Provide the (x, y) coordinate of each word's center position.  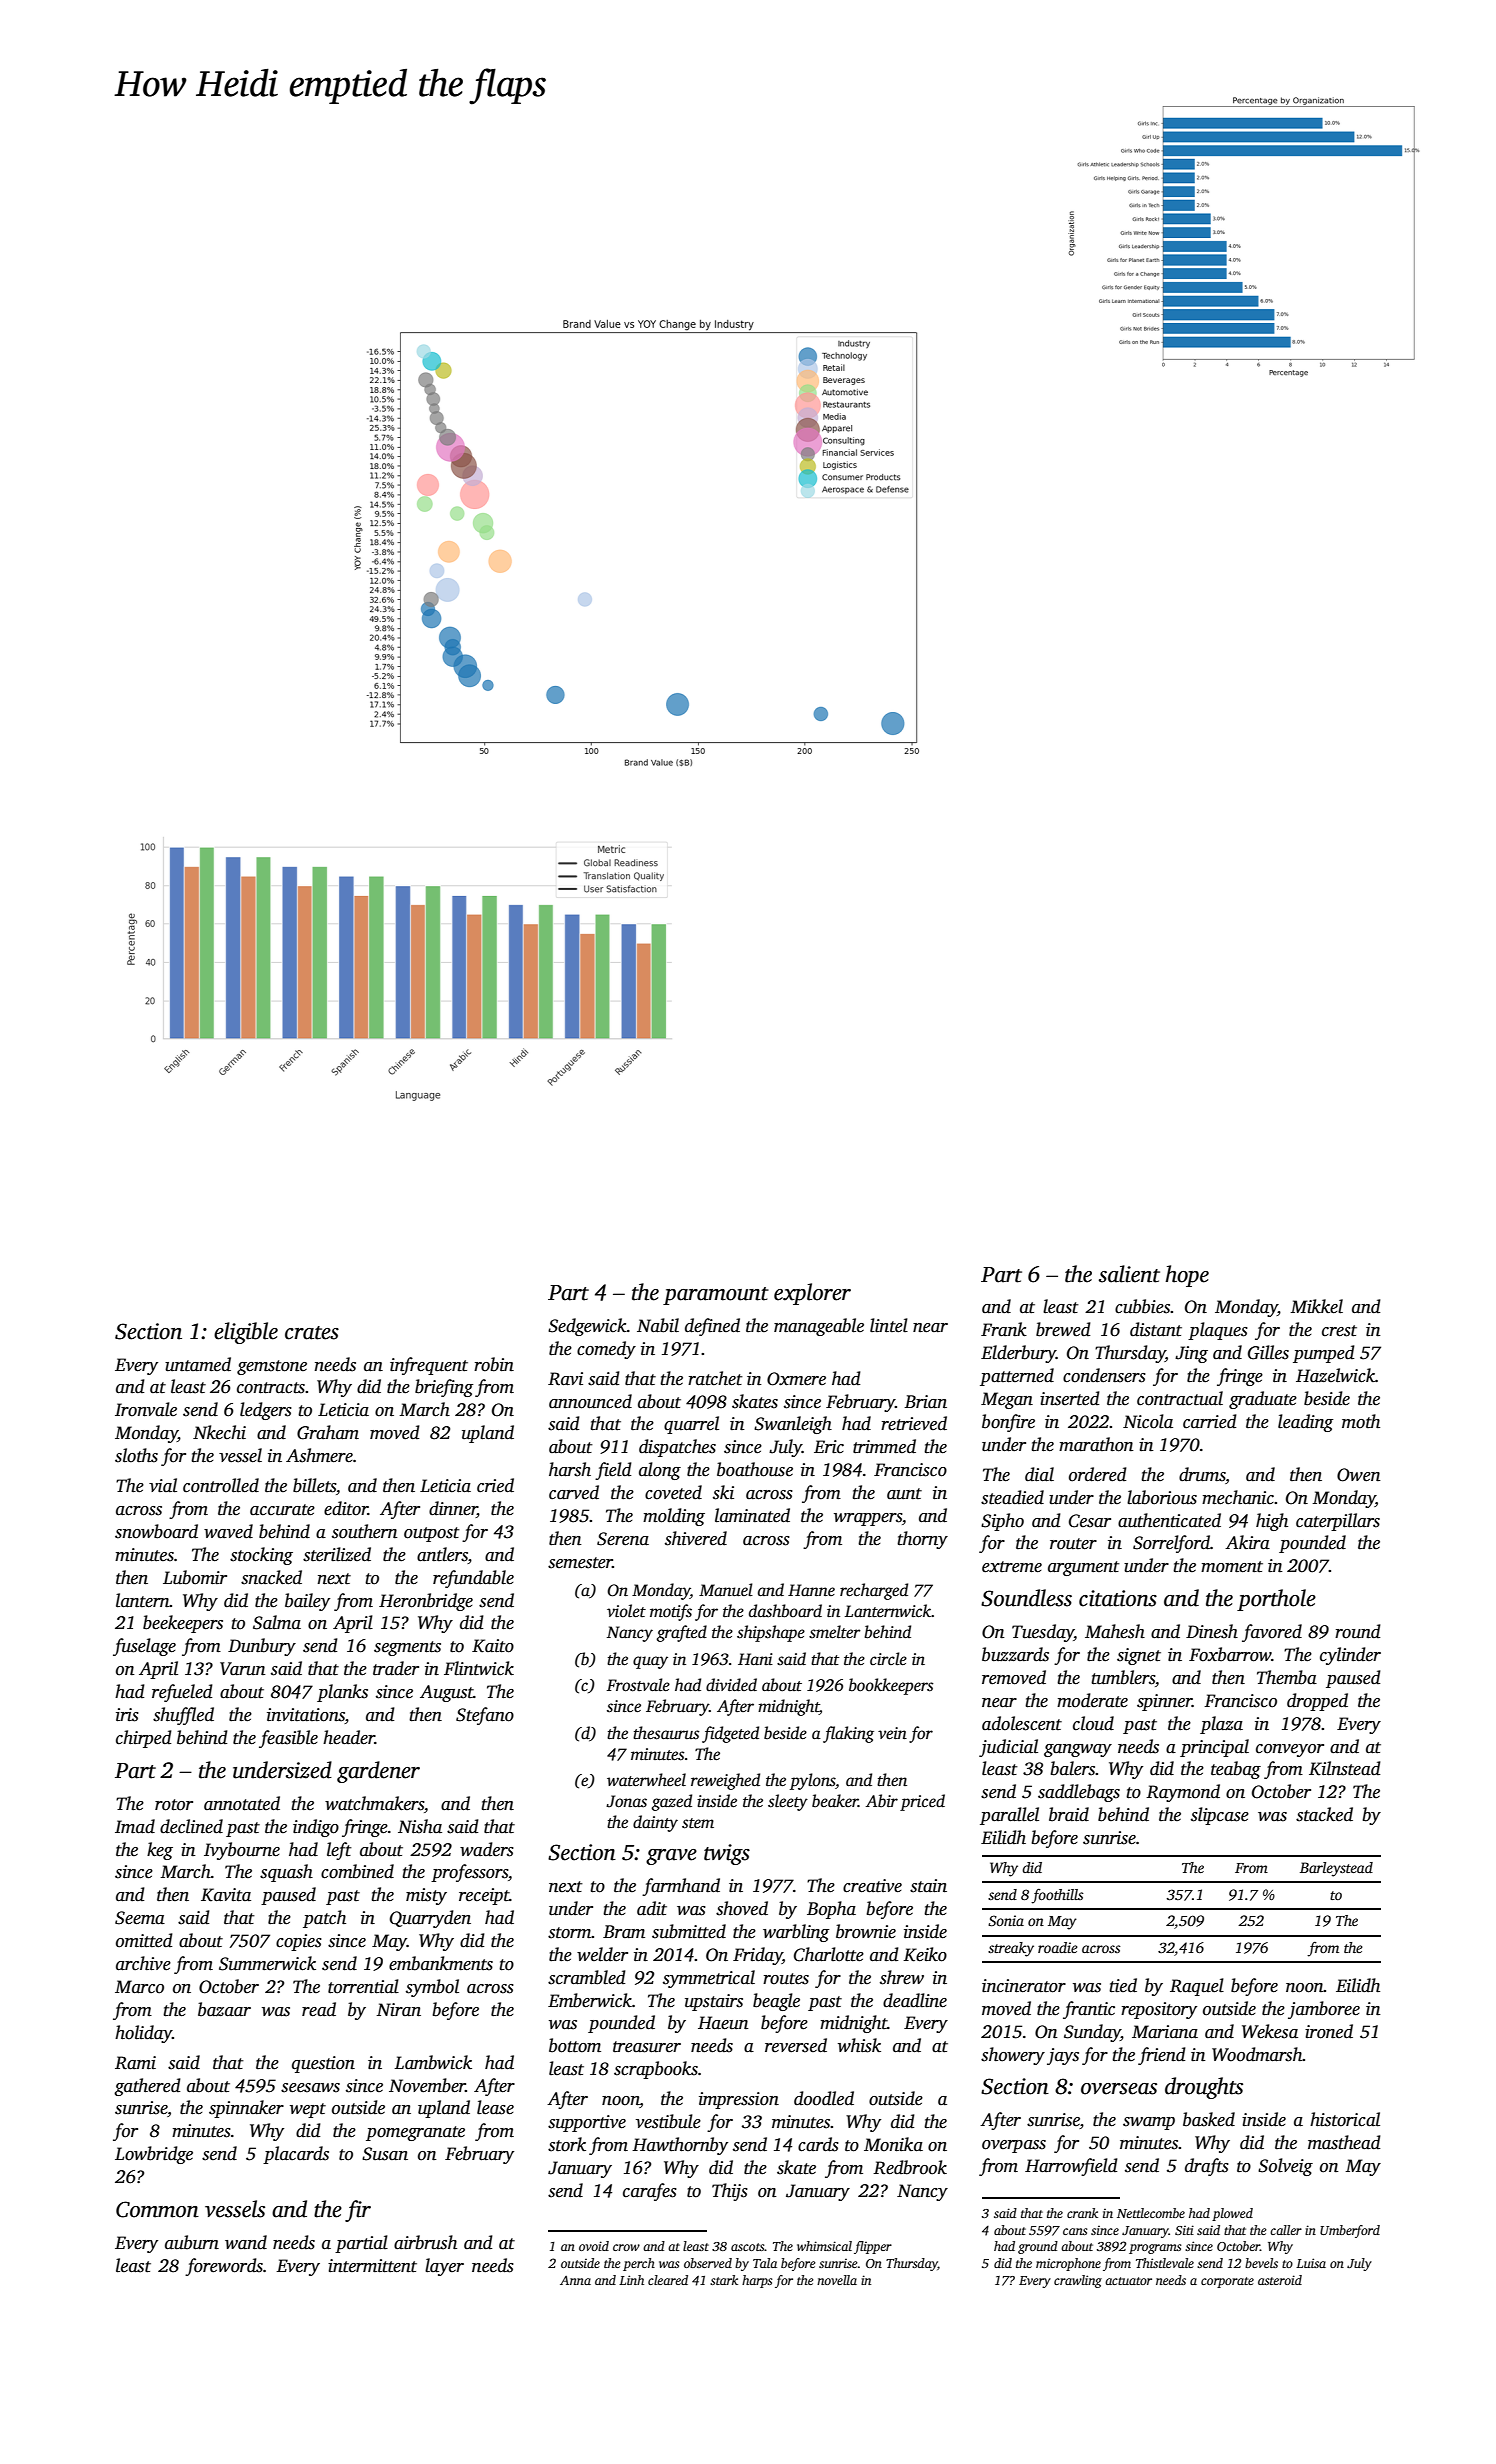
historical (1345, 2119)
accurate (282, 1510)
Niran (398, 2010)
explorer (812, 1294)
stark (724, 2280)
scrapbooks (656, 2070)
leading (1305, 1423)
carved (574, 1492)
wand (246, 2242)
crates (312, 1333)
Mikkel (1316, 1306)
